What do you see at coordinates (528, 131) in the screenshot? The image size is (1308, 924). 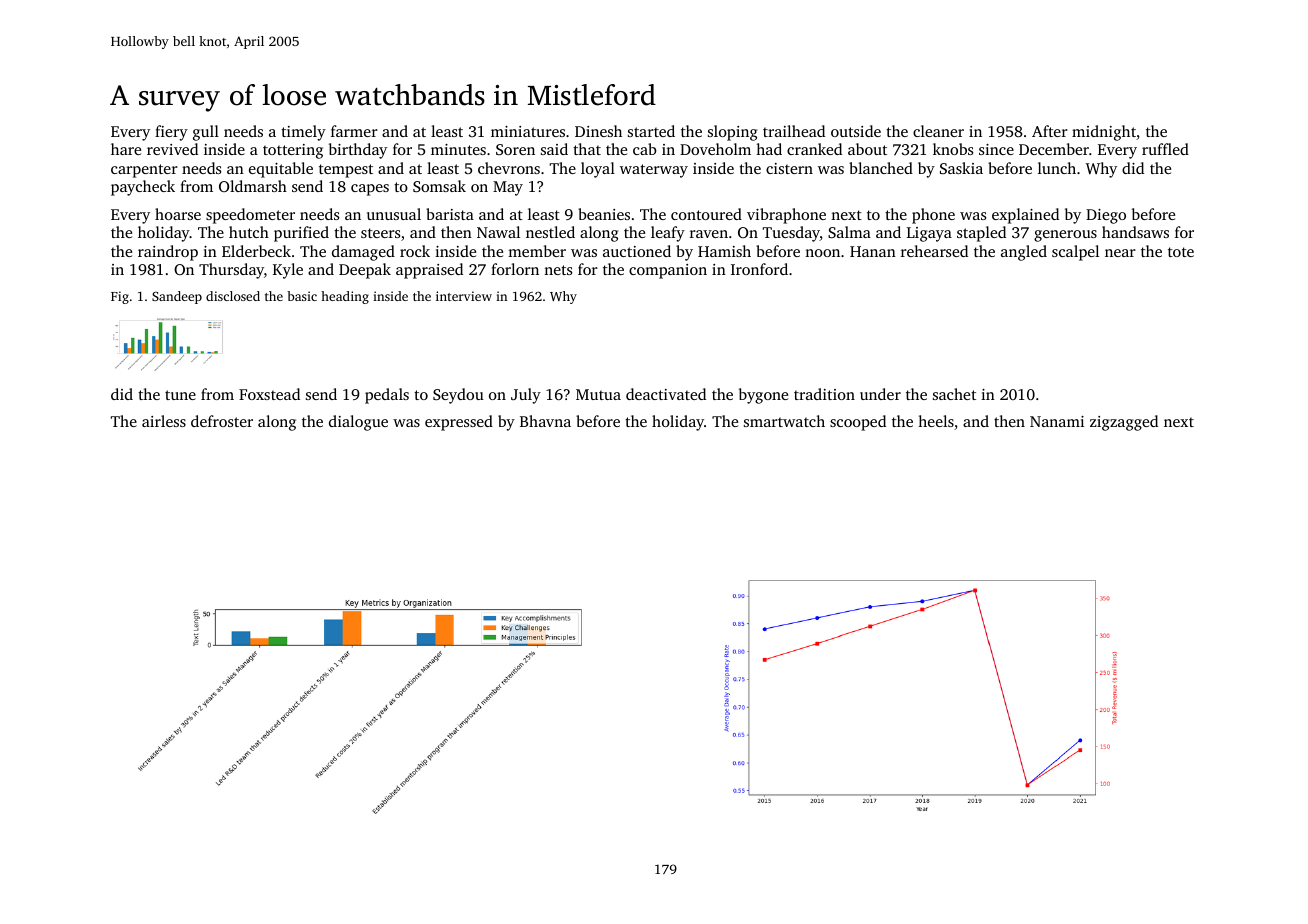 I see `miniatures` at bounding box center [528, 131].
